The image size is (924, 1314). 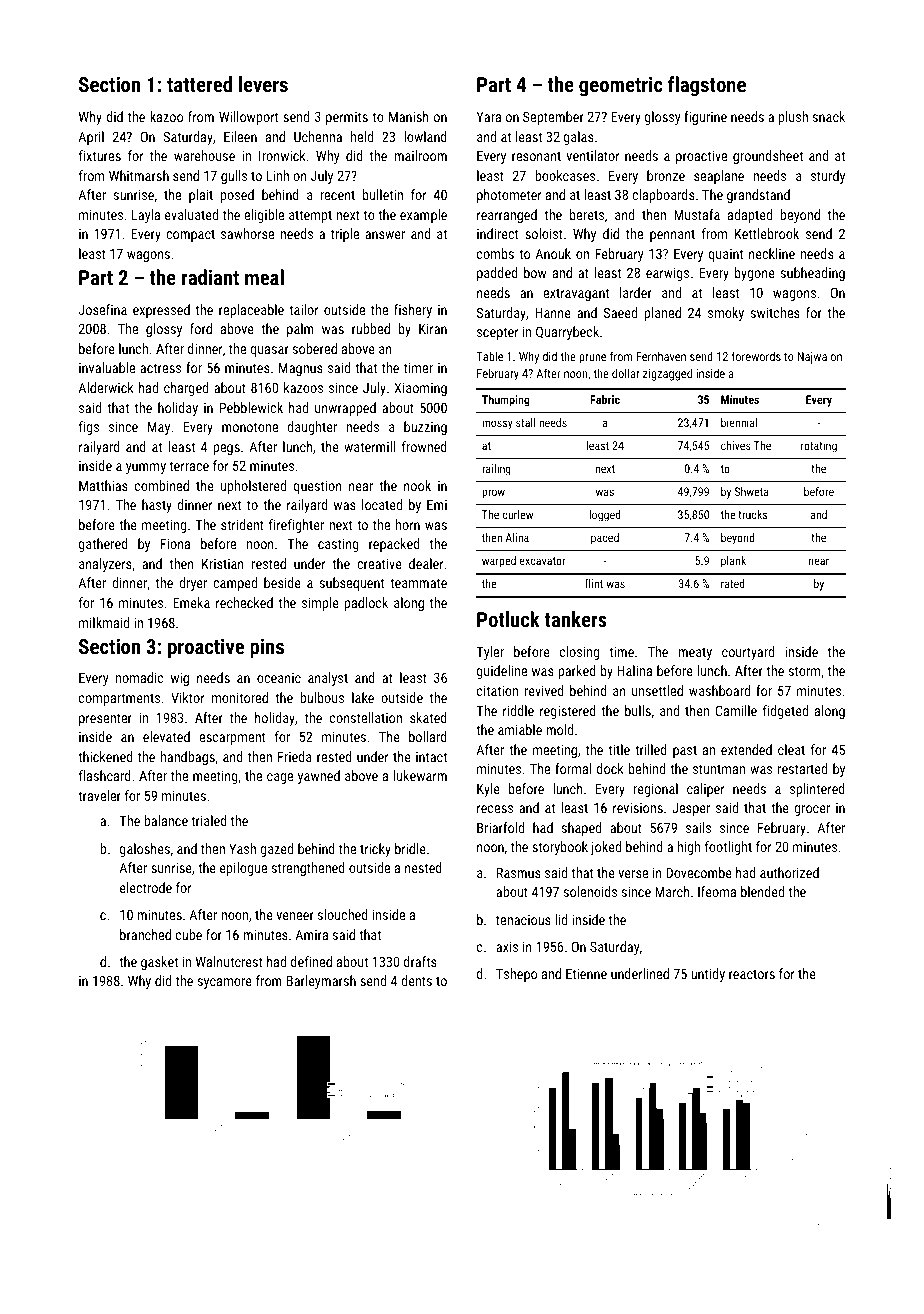 What do you see at coordinates (495, 809) in the document?
I see `recess` at bounding box center [495, 809].
